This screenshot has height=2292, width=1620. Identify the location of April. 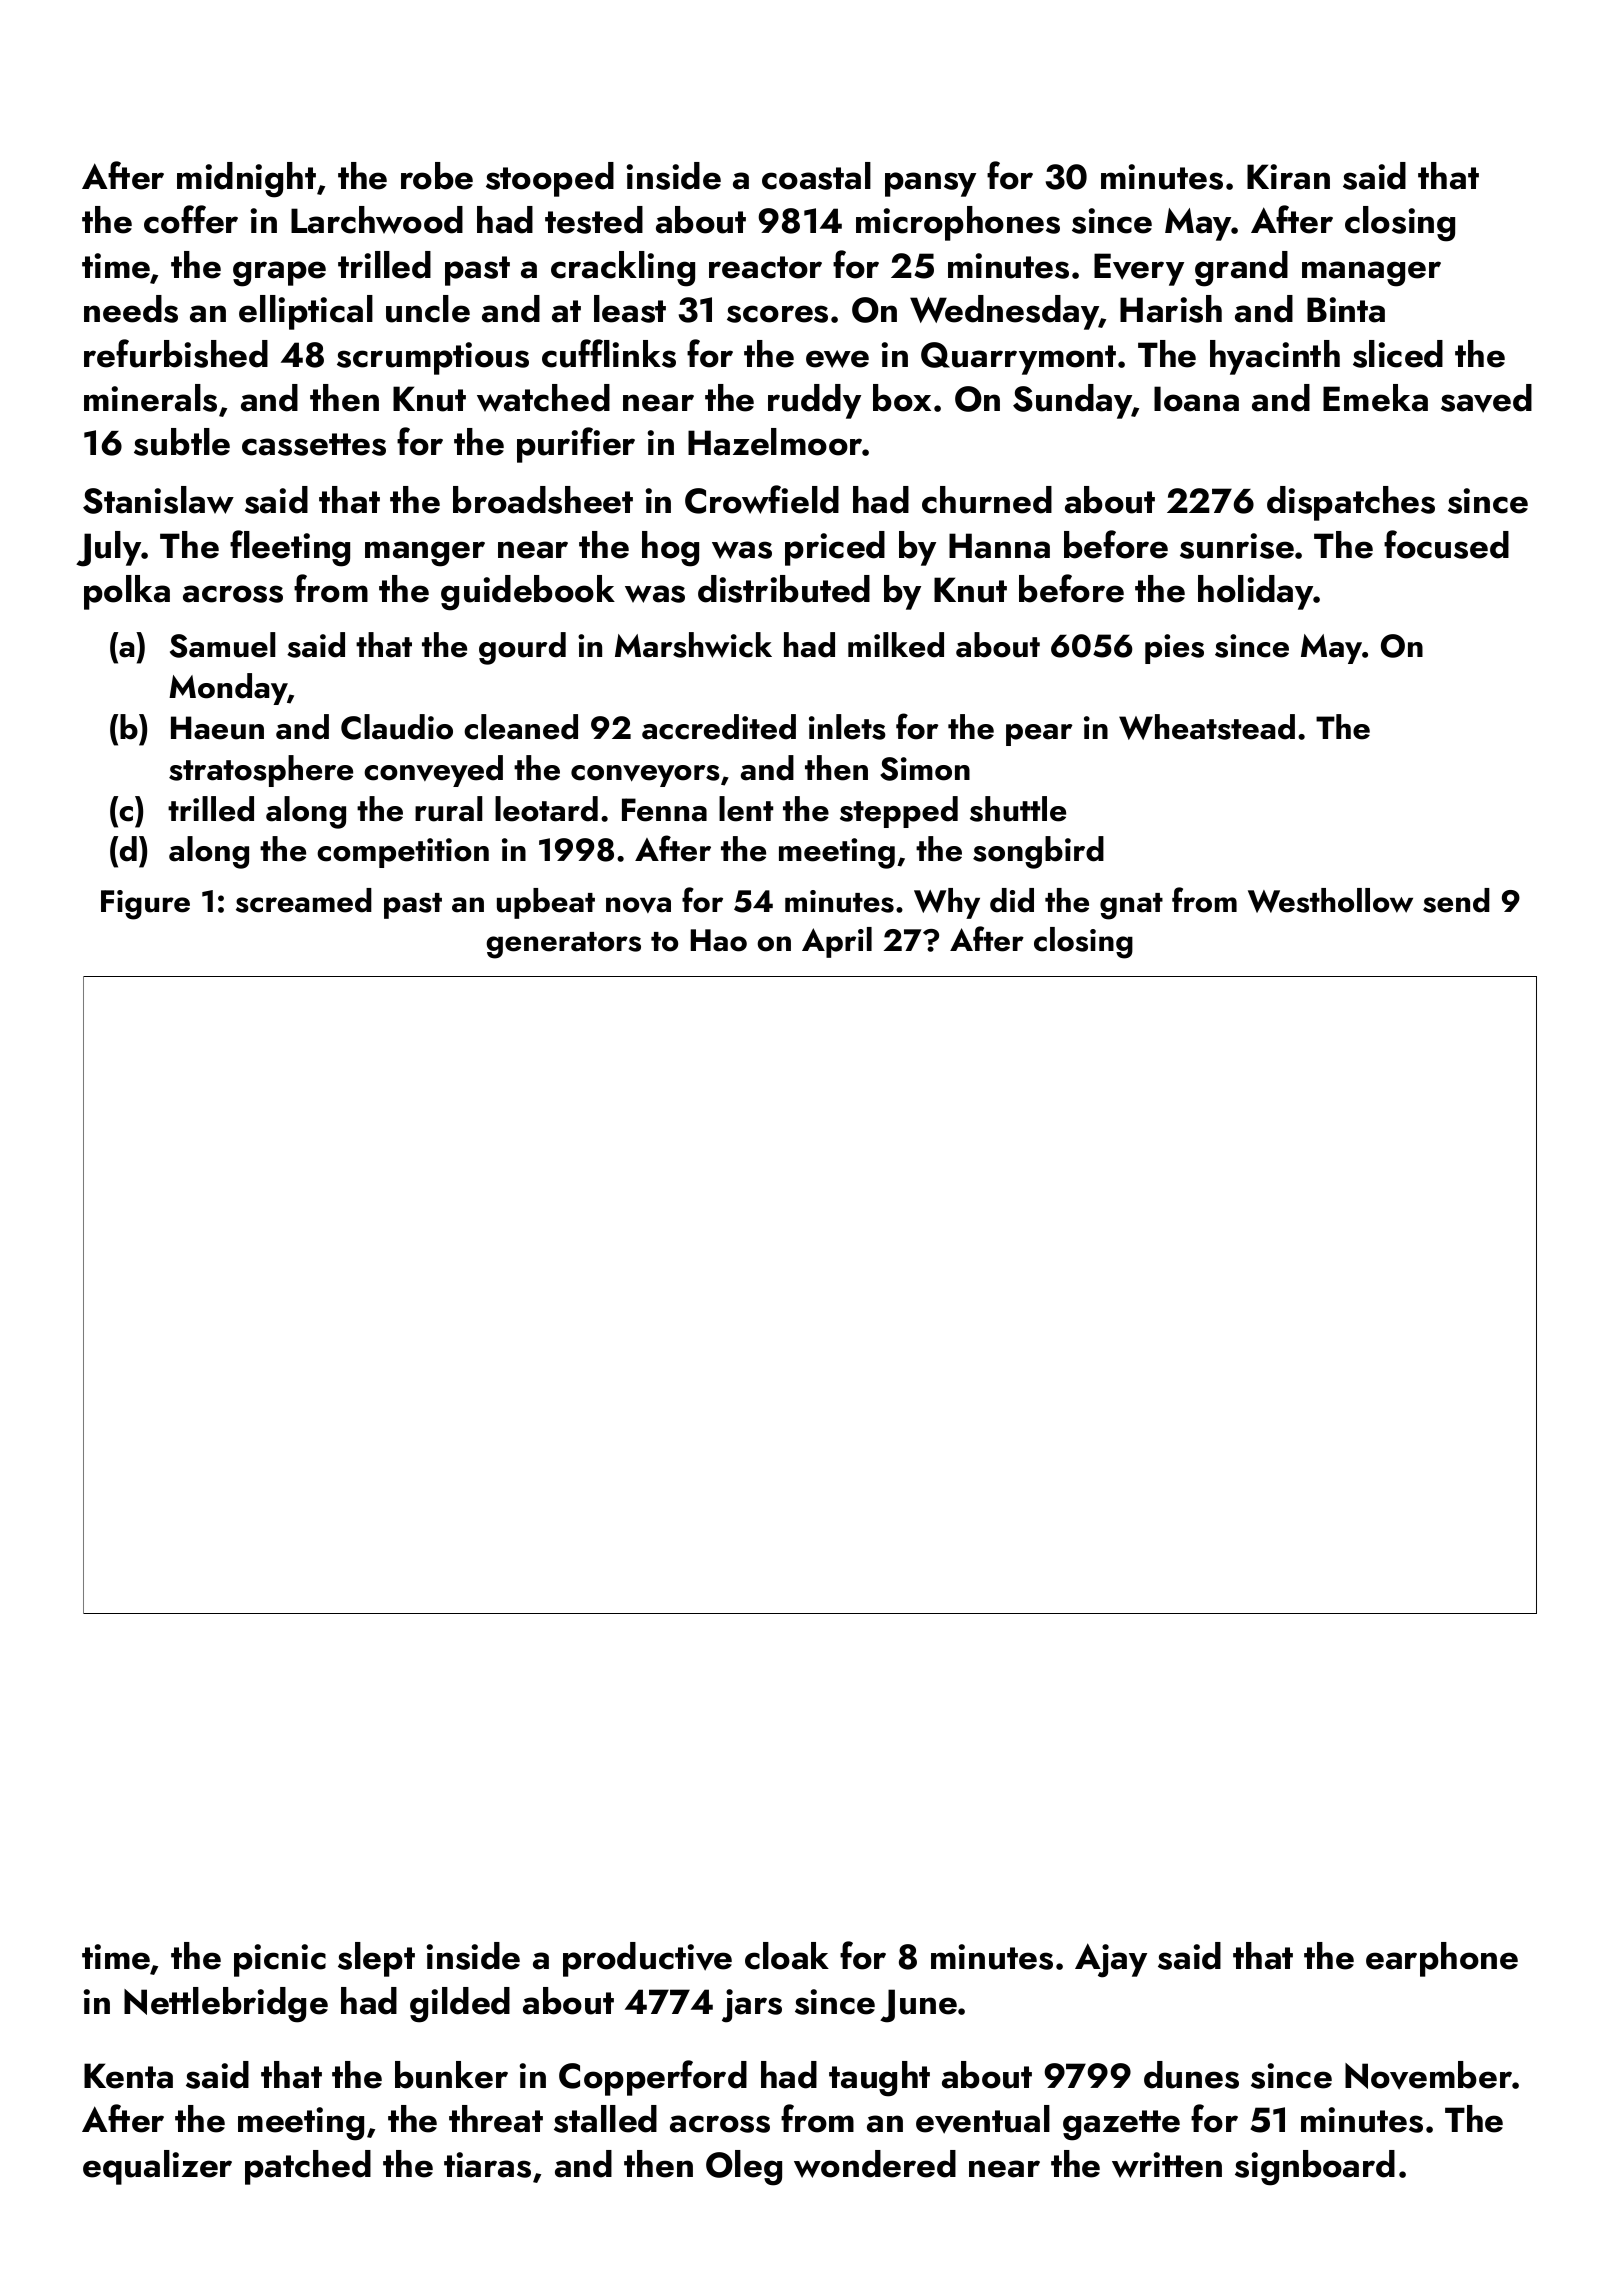
(837, 942).
